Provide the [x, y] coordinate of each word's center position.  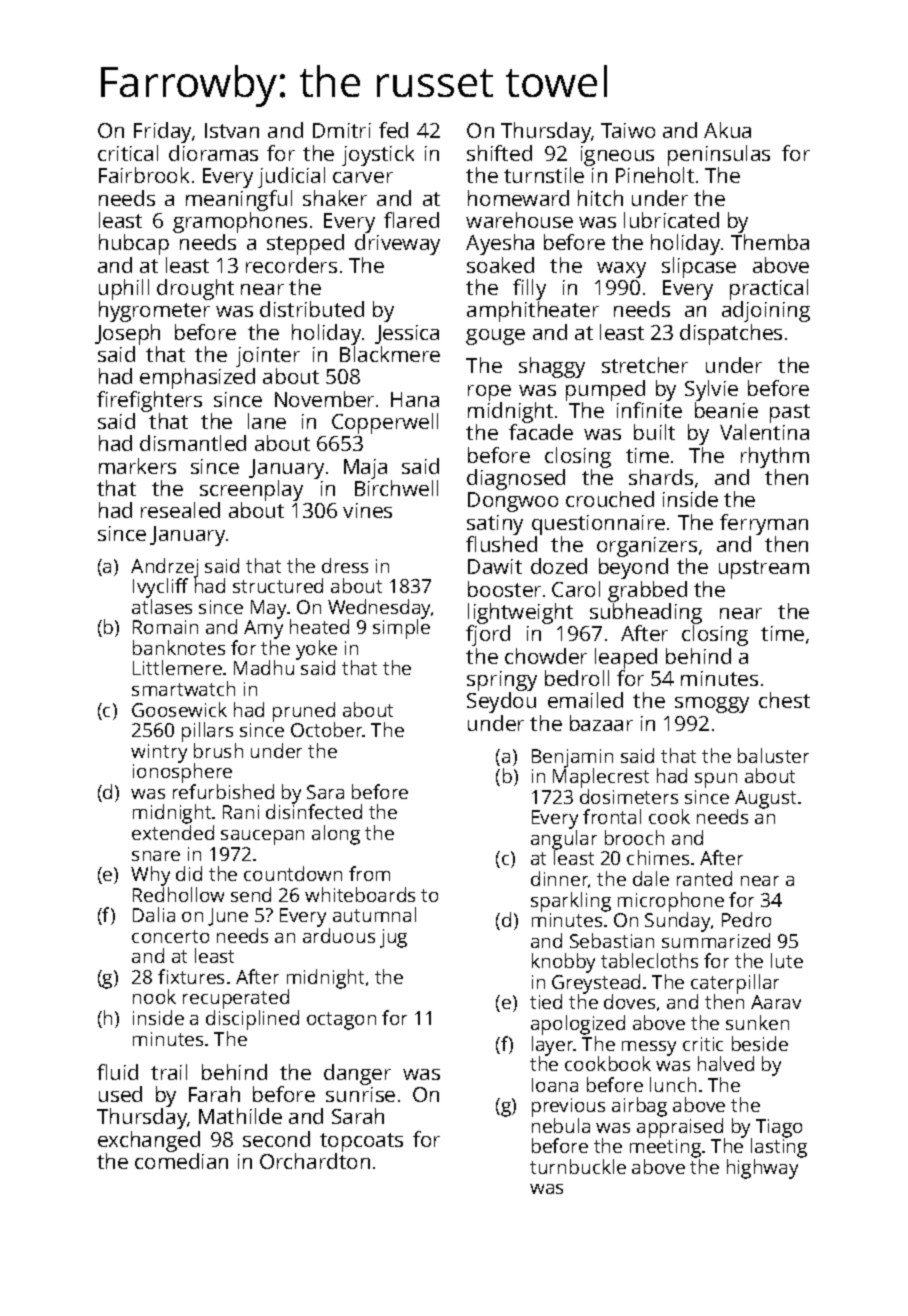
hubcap [134, 244]
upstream [764, 569]
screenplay [251, 490]
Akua [727, 130]
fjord [488, 635]
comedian [181, 1161]
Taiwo [628, 130]
